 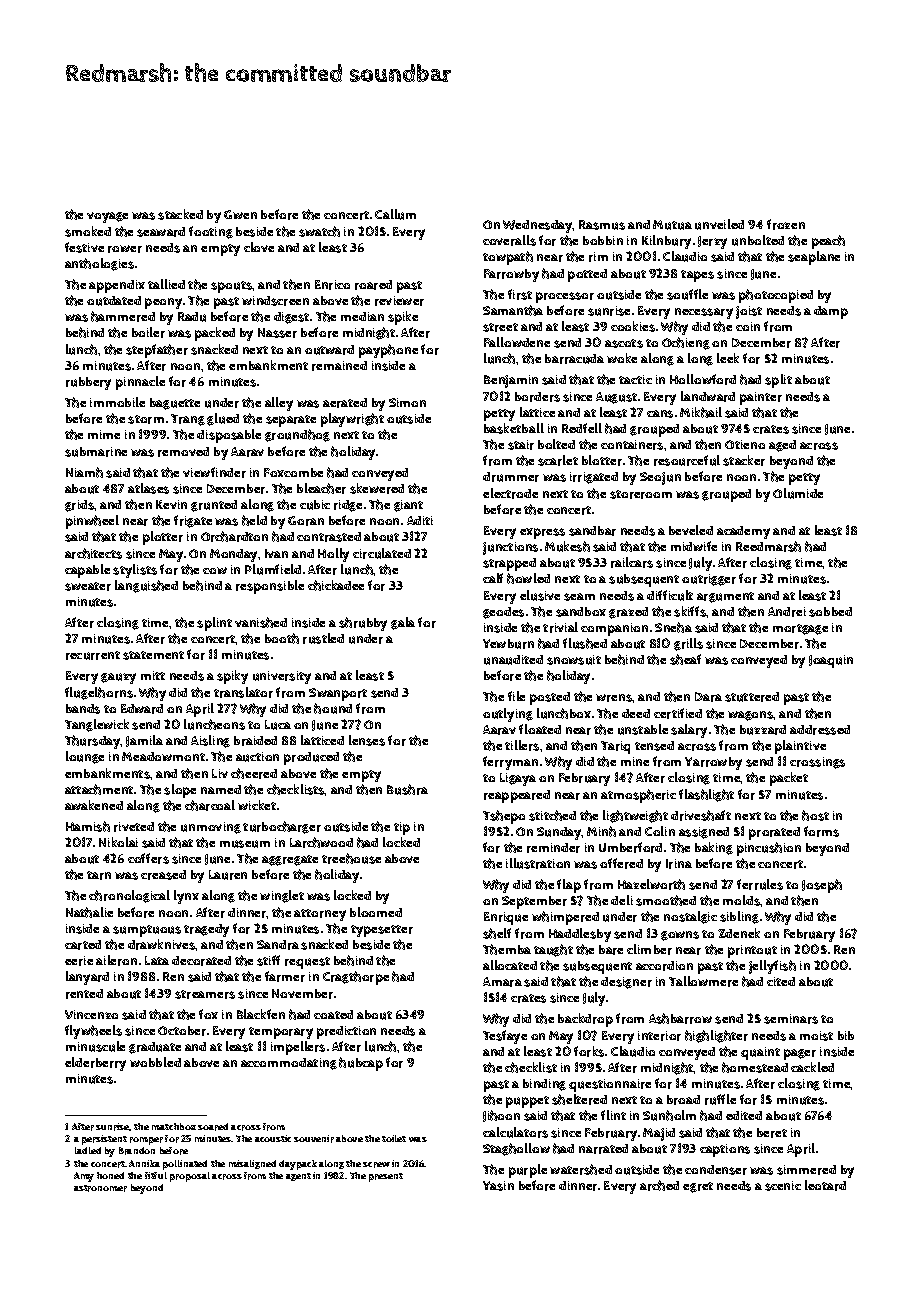 I want to click on Mutua, so click(x=672, y=225).
